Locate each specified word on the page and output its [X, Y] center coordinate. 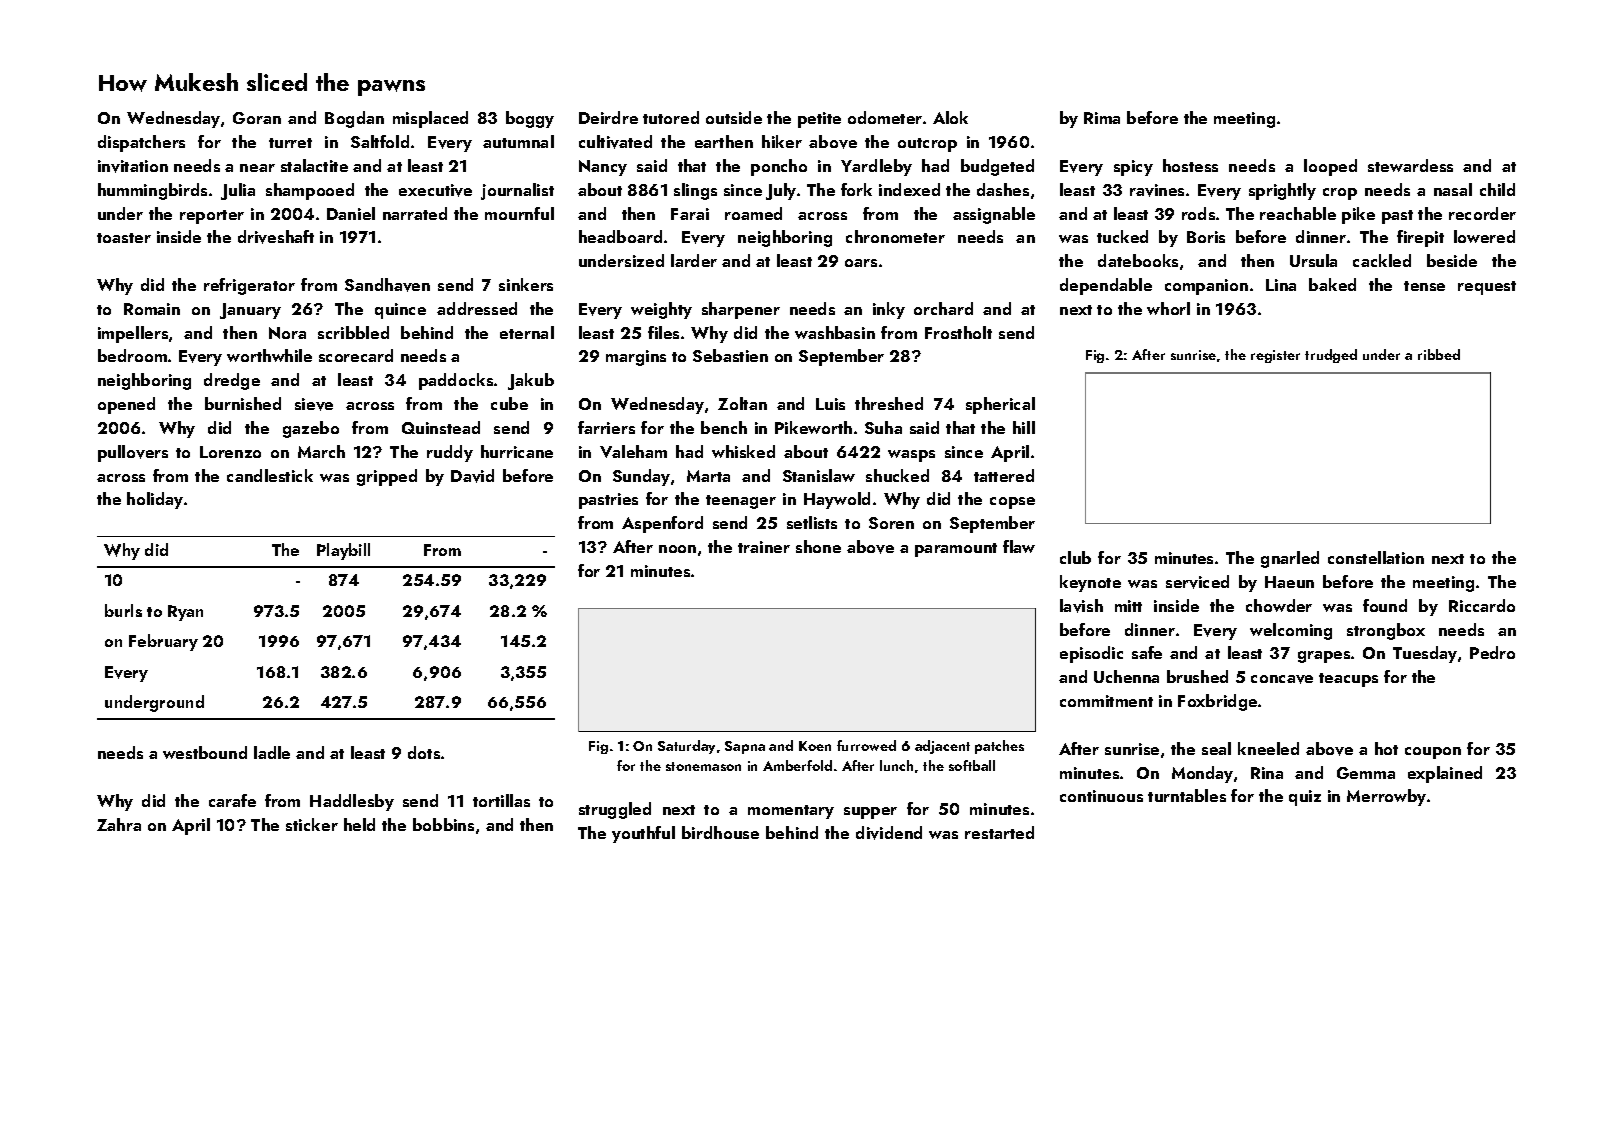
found [1385, 605]
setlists [812, 522]
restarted [999, 832]
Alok [950, 117]
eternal [527, 332]
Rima [1102, 118]
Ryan [185, 613]
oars [861, 263]
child [1497, 189]
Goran [257, 118]
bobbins [443, 824]
